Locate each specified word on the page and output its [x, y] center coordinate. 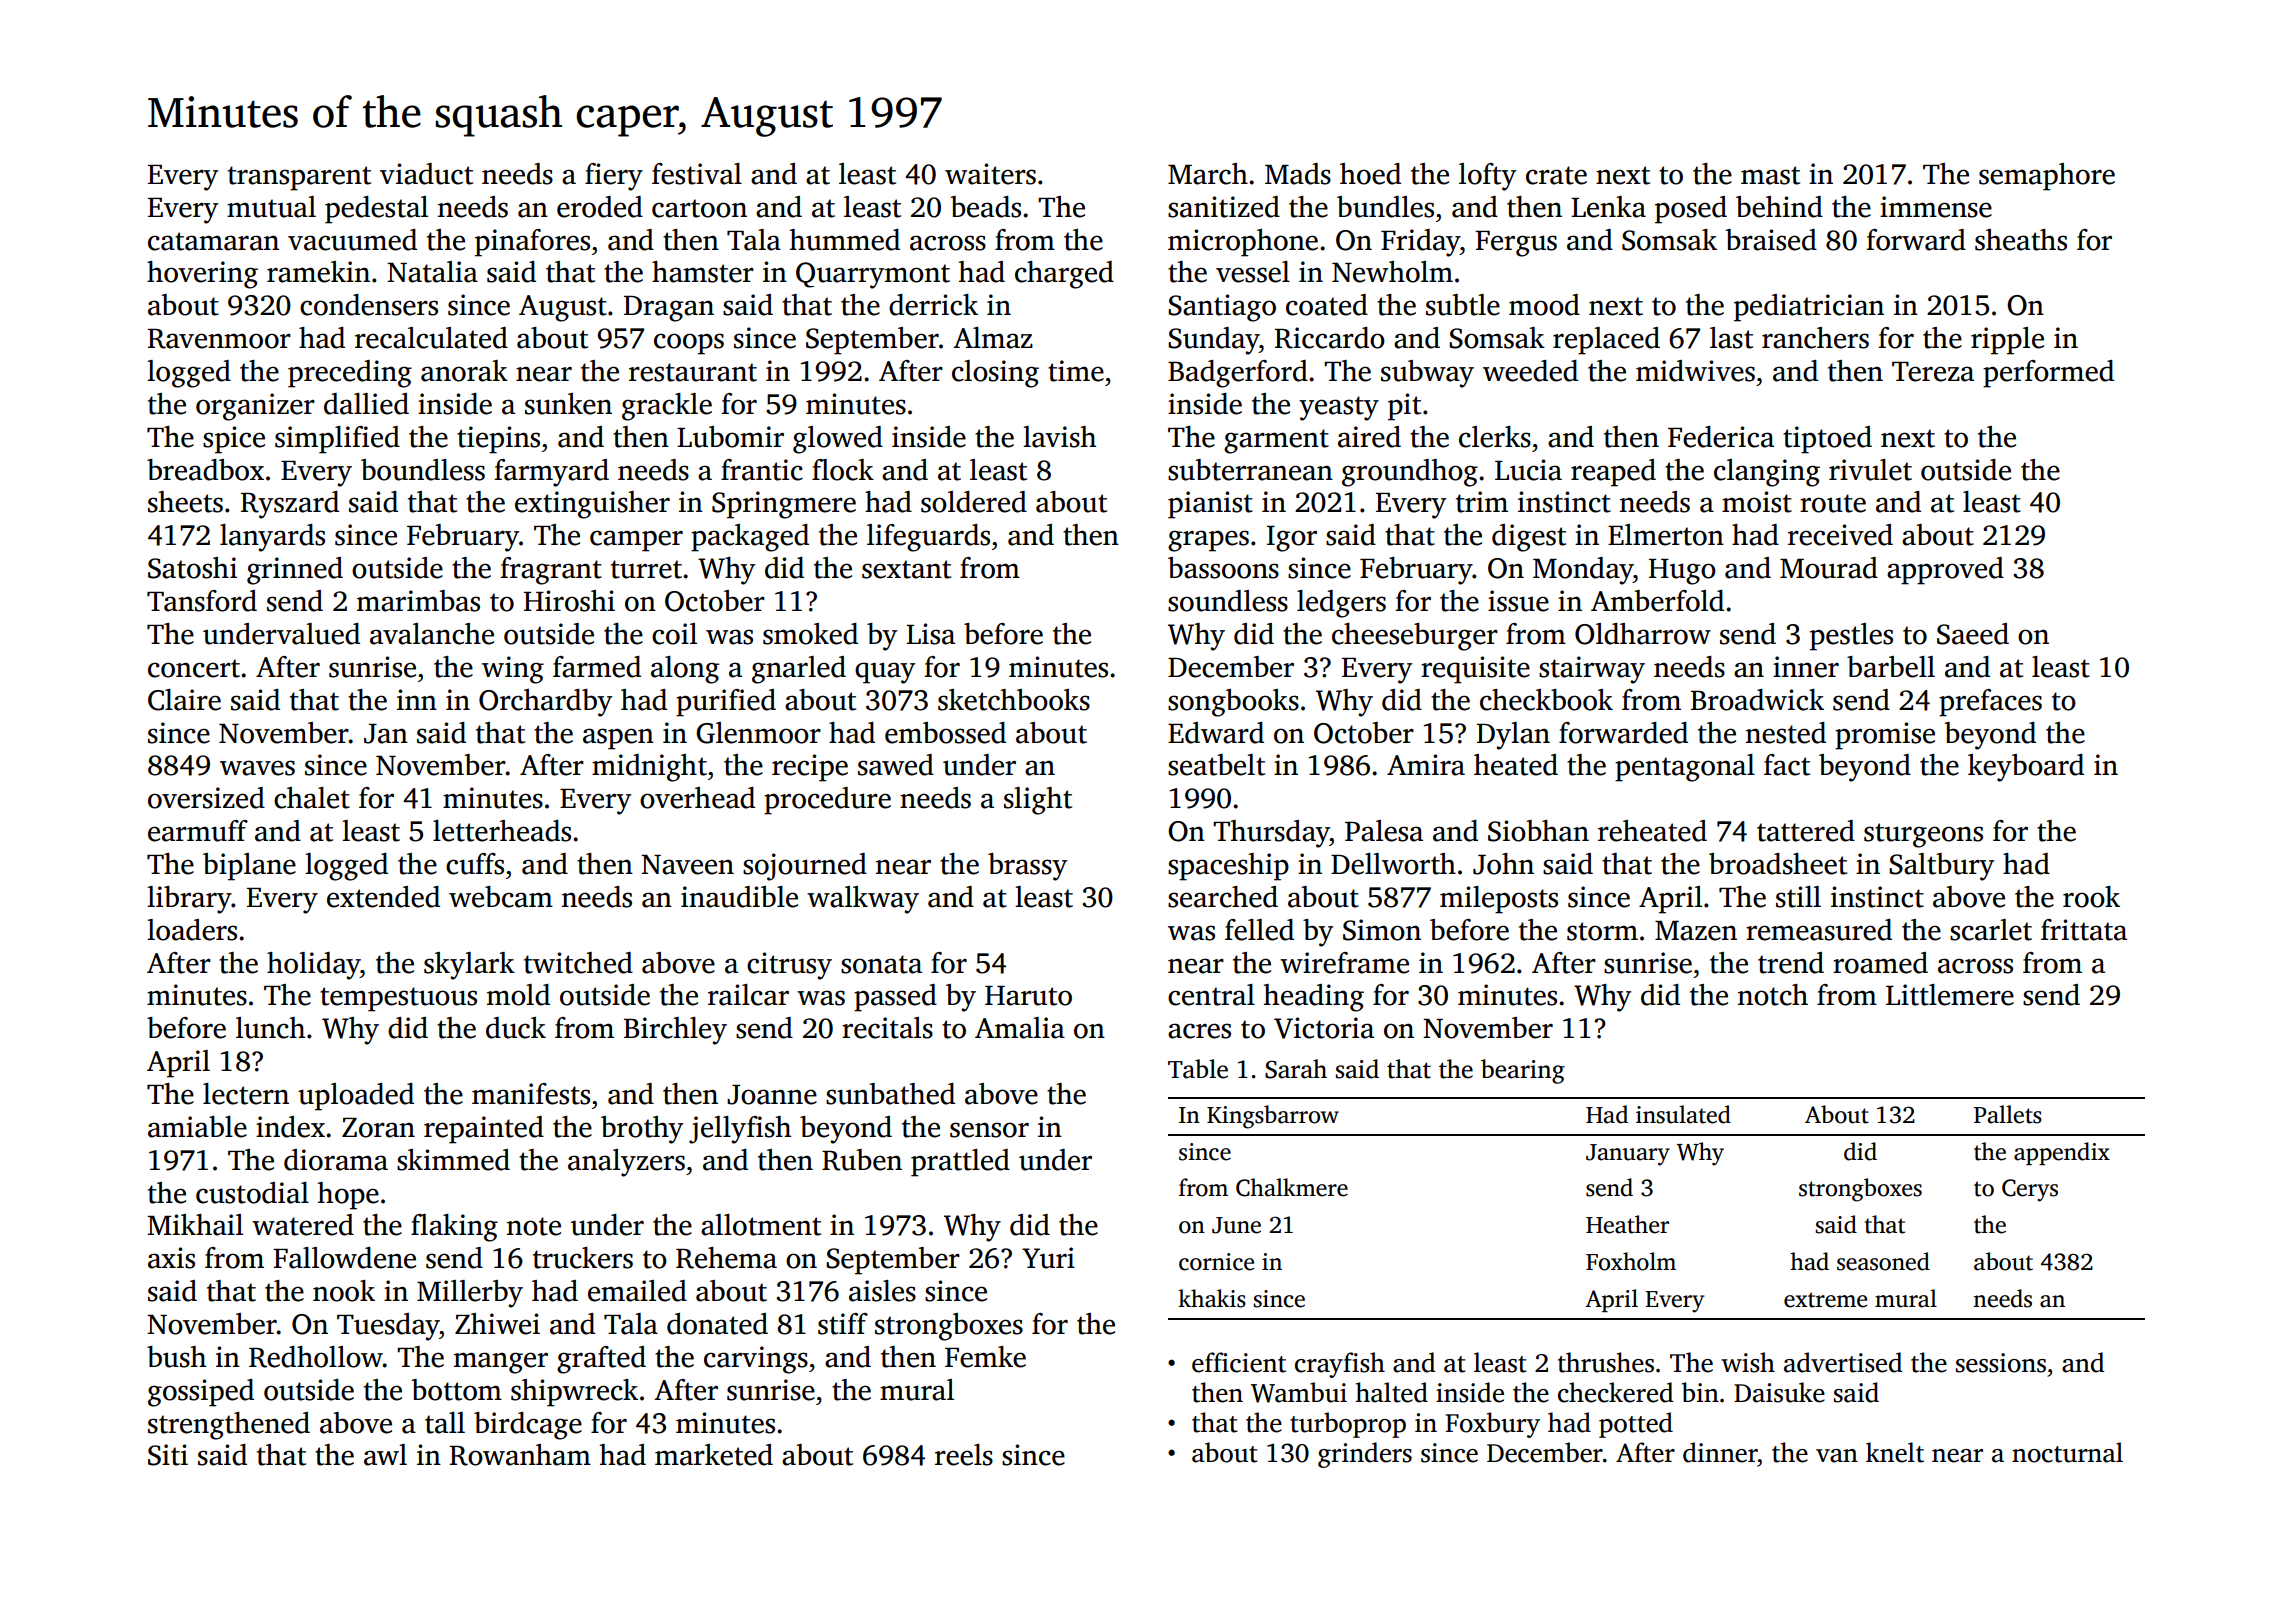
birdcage [528, 1426]
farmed [597, 667]
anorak [464, 371]
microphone [1243, 243]
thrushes [1606, 1362]
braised [1771, 240]
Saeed [1973, 634]
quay [885, 673]
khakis [1212, 1298]
